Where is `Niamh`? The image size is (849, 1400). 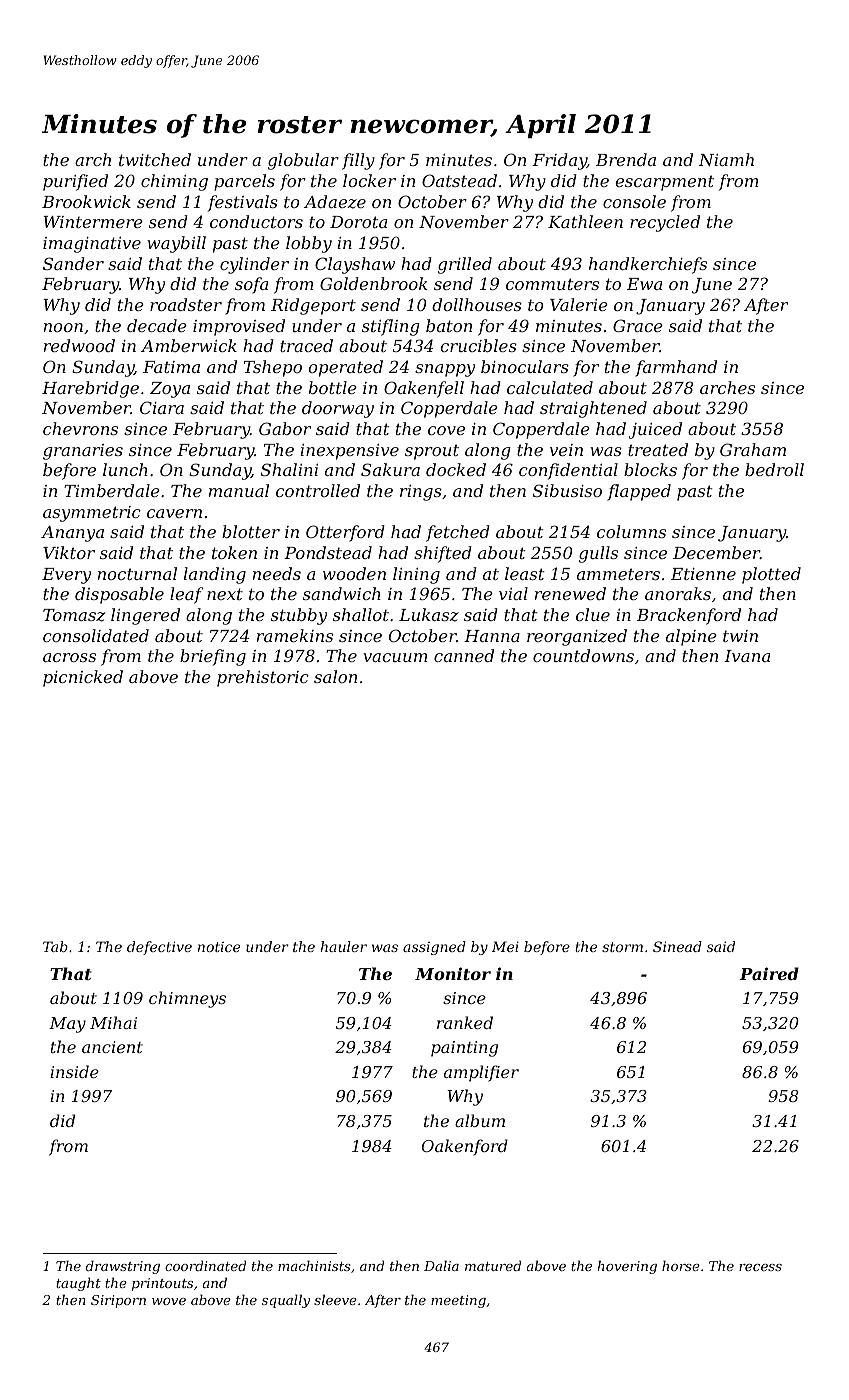
Niamh is located at coordinates (726, 159).
